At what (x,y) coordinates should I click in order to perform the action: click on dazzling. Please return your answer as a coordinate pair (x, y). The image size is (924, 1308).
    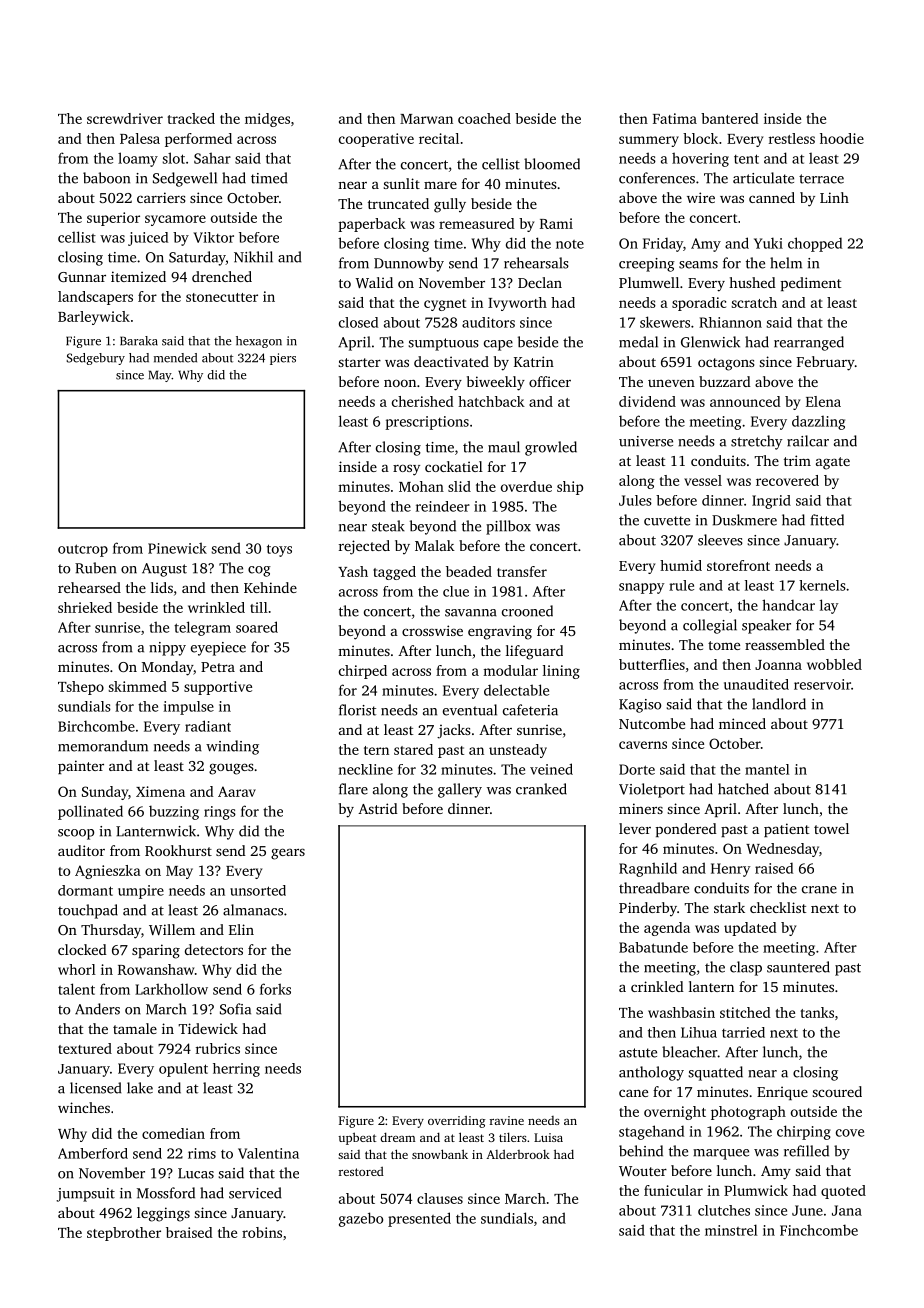
    Looking at the image, I should click on (818, 422).
